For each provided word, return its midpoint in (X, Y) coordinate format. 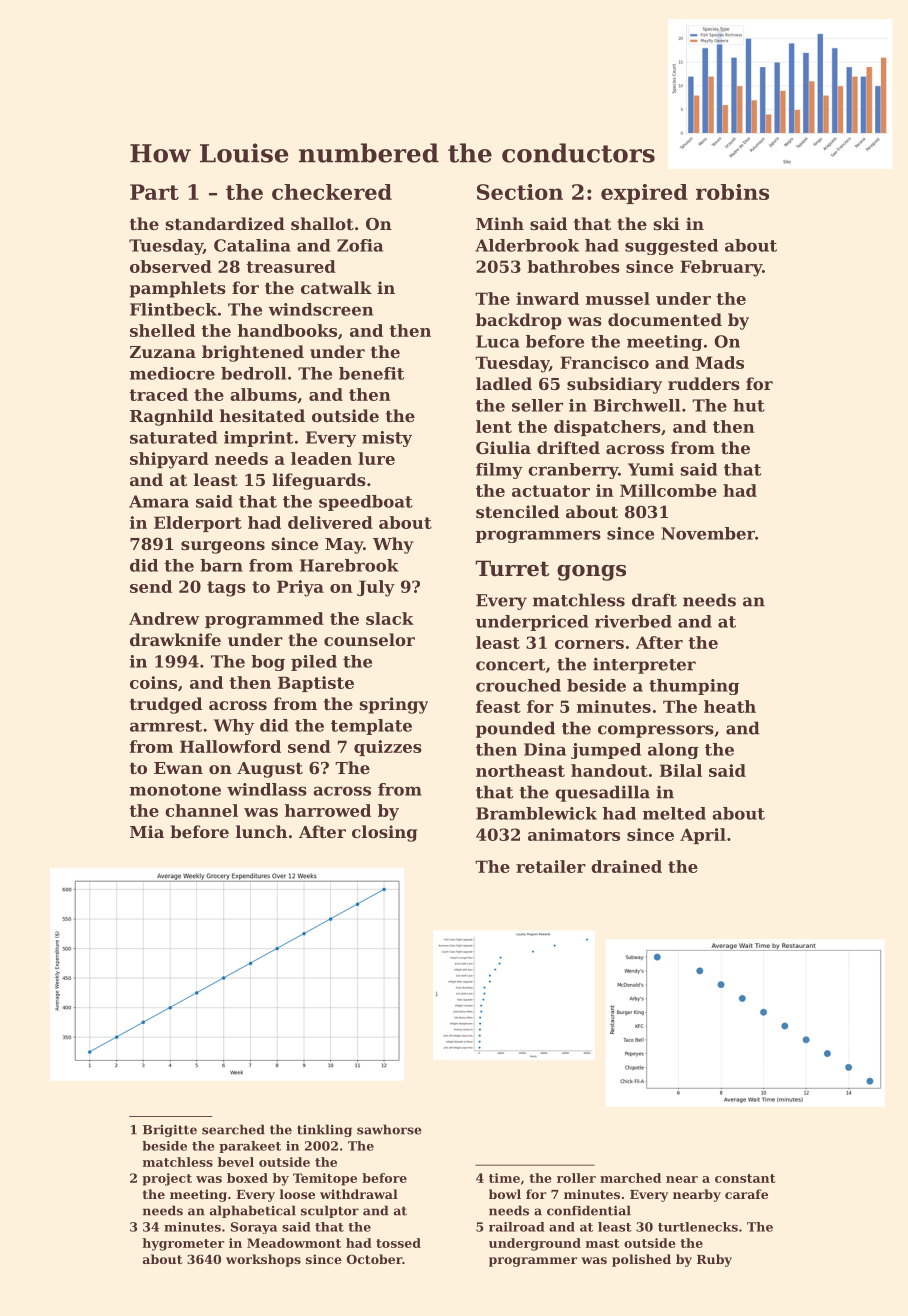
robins (732, 192)
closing (384, 833)
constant (745, 1178)
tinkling (324, 1130)
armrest (166, 726)
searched (233, 1129)
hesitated (262, 415)
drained (626, 866)
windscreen (320, 309)
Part (154, 192)
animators (574, 834)
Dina (545, 749)
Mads (720, 362)
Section (520, 192)
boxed (247, 1178)
